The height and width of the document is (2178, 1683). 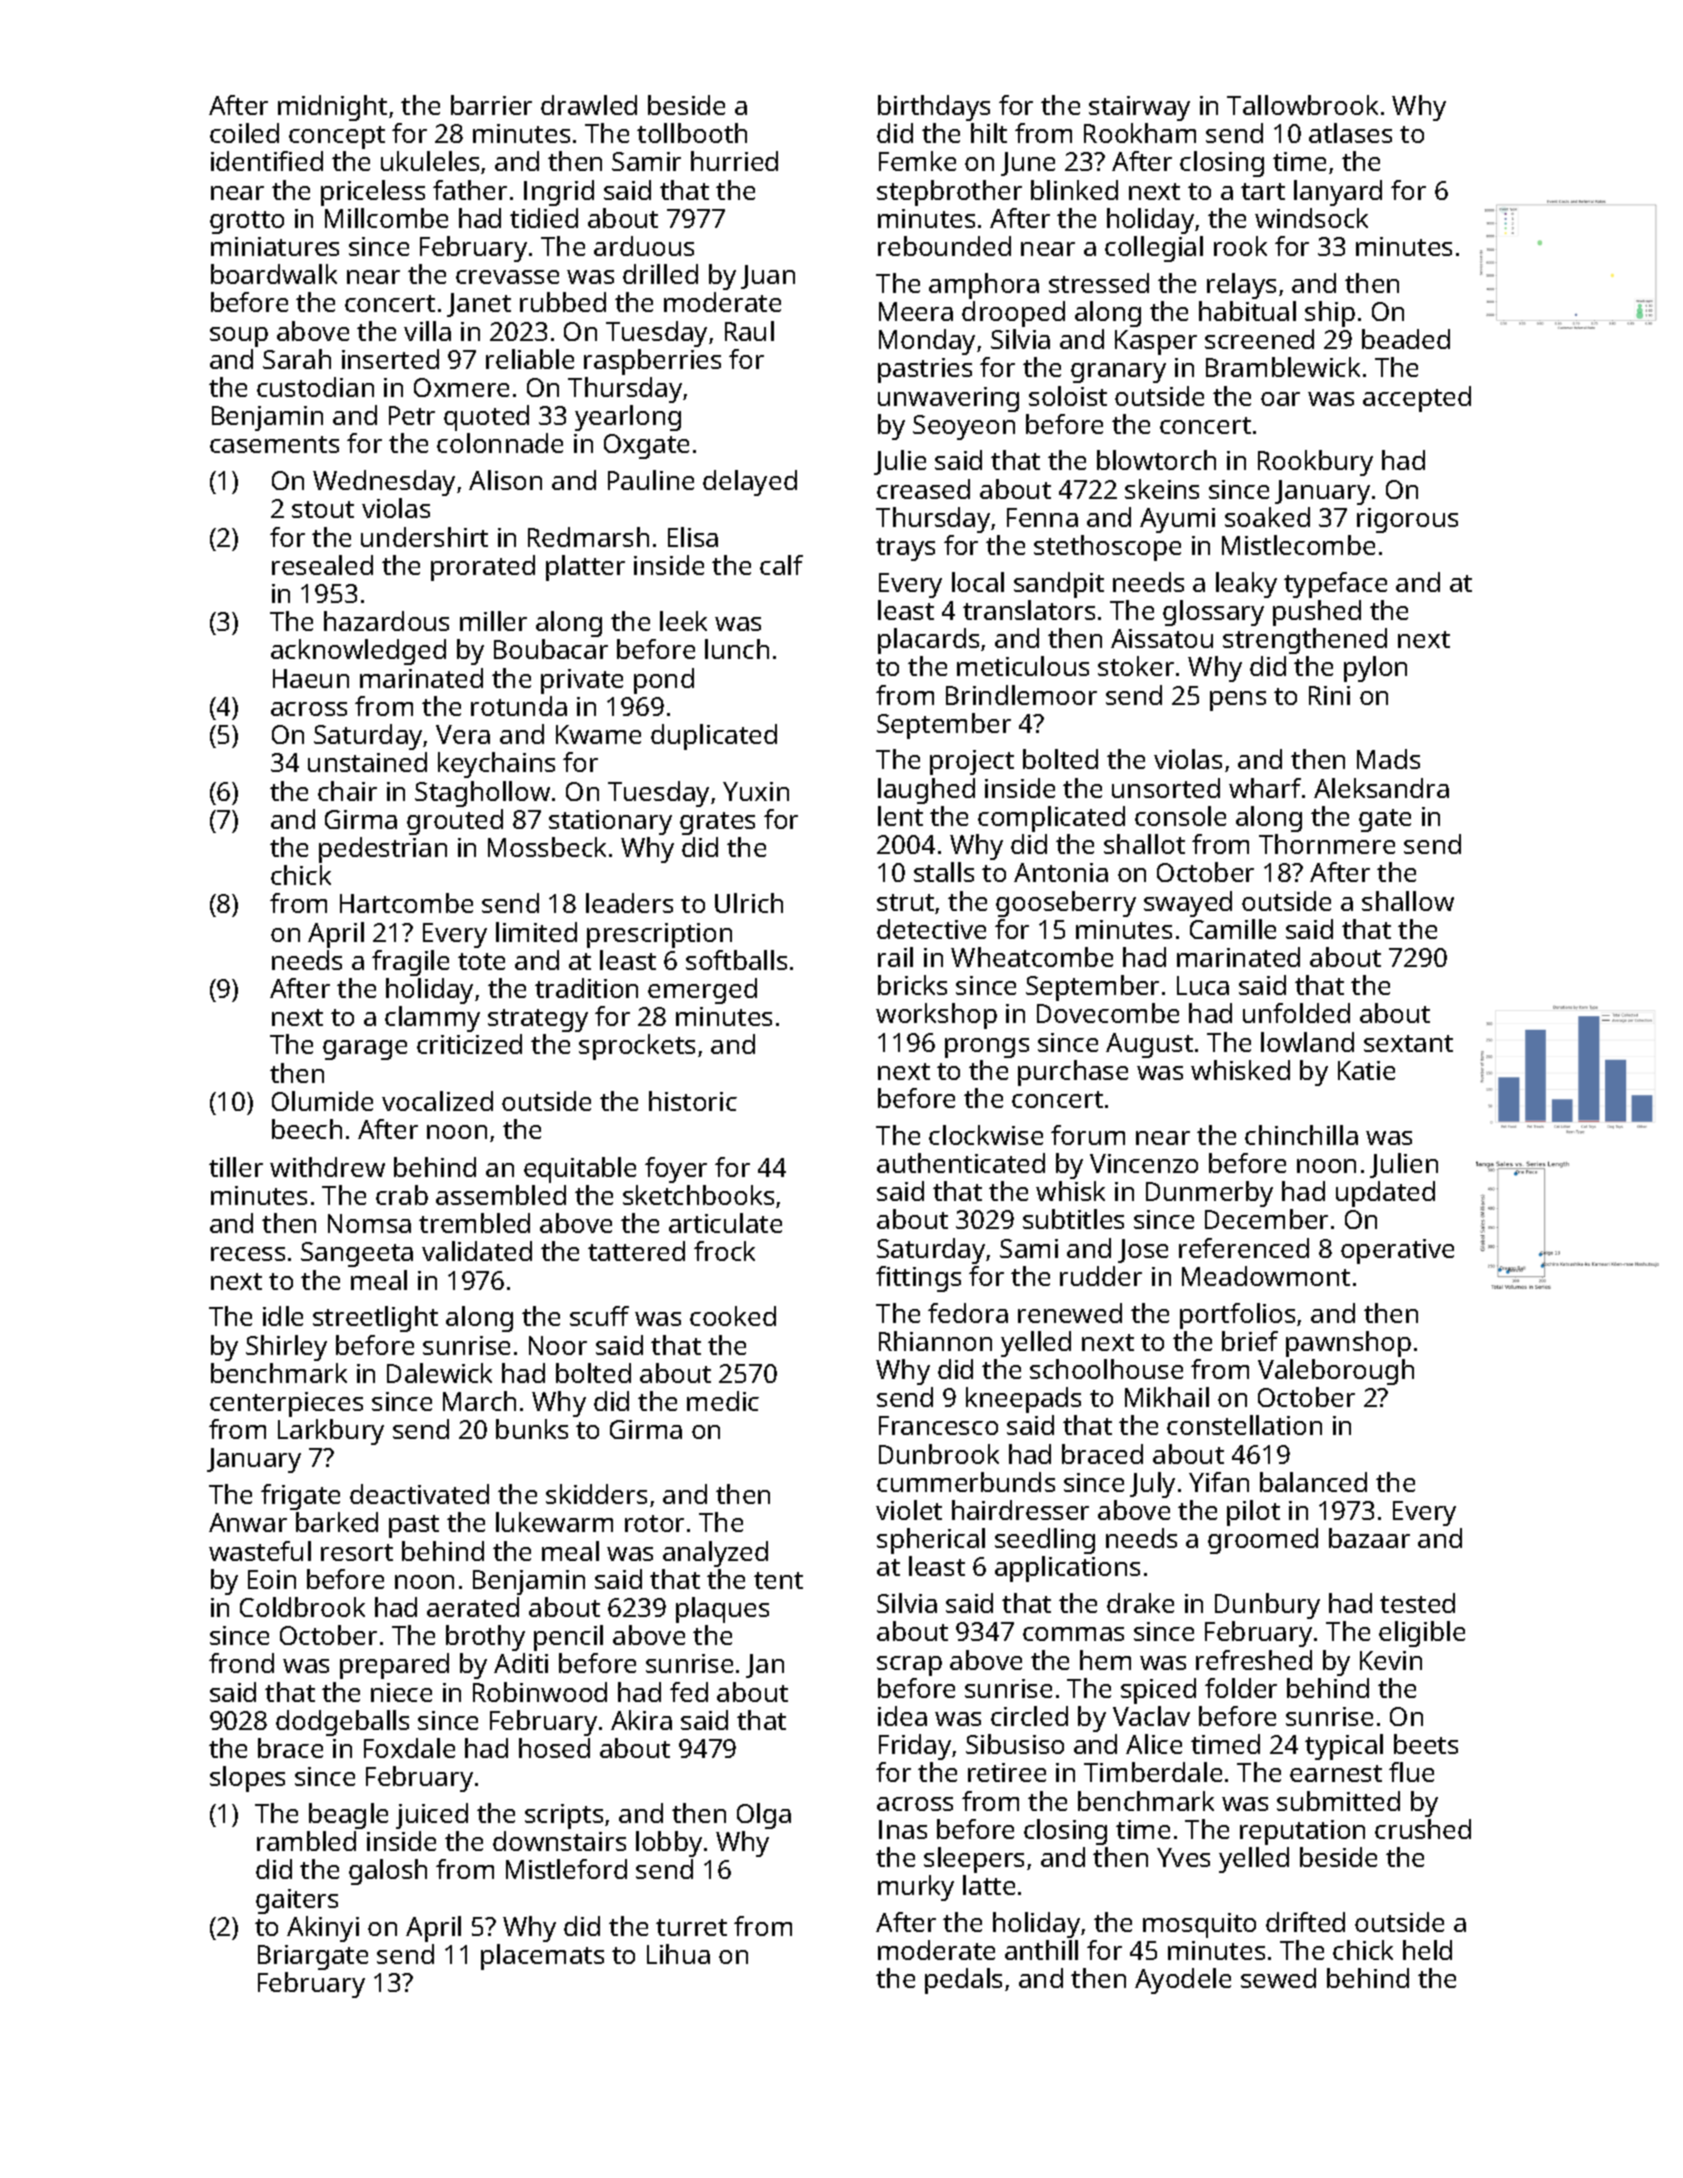 I want to click on acknowledged, so click(x=358, y=652).
